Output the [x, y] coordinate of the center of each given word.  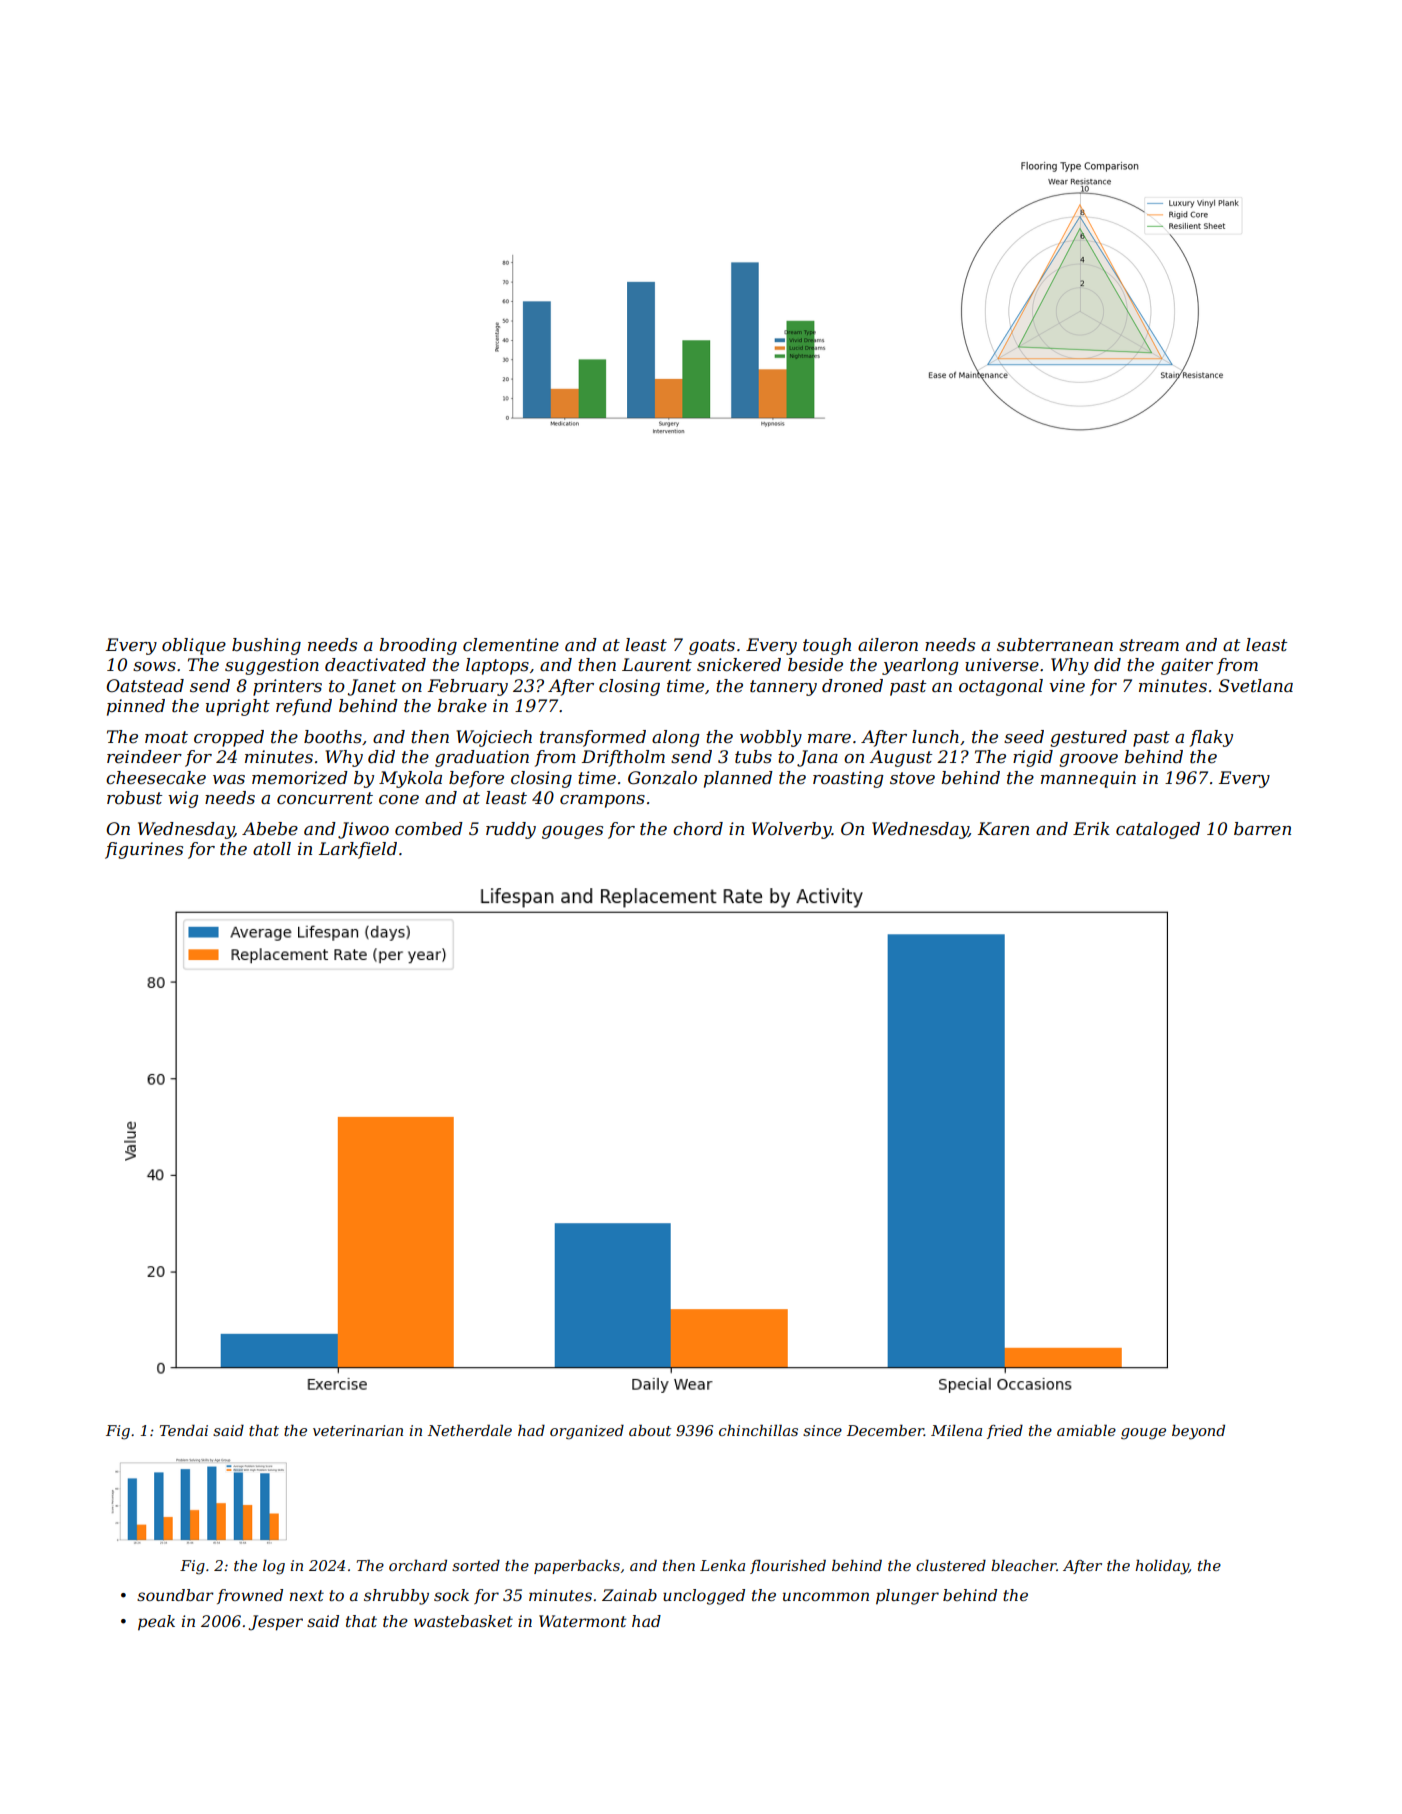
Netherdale [470, 1430]
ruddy [511, 830]
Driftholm [623, 758]
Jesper [275, 1623]
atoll [272, 849]
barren [1262, 829]
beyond [1198, 1432]
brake [462, 706]
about [650, 1430]
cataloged [1158, 830]
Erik [1091, 828]
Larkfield [358, 850]
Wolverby [792, 830]
